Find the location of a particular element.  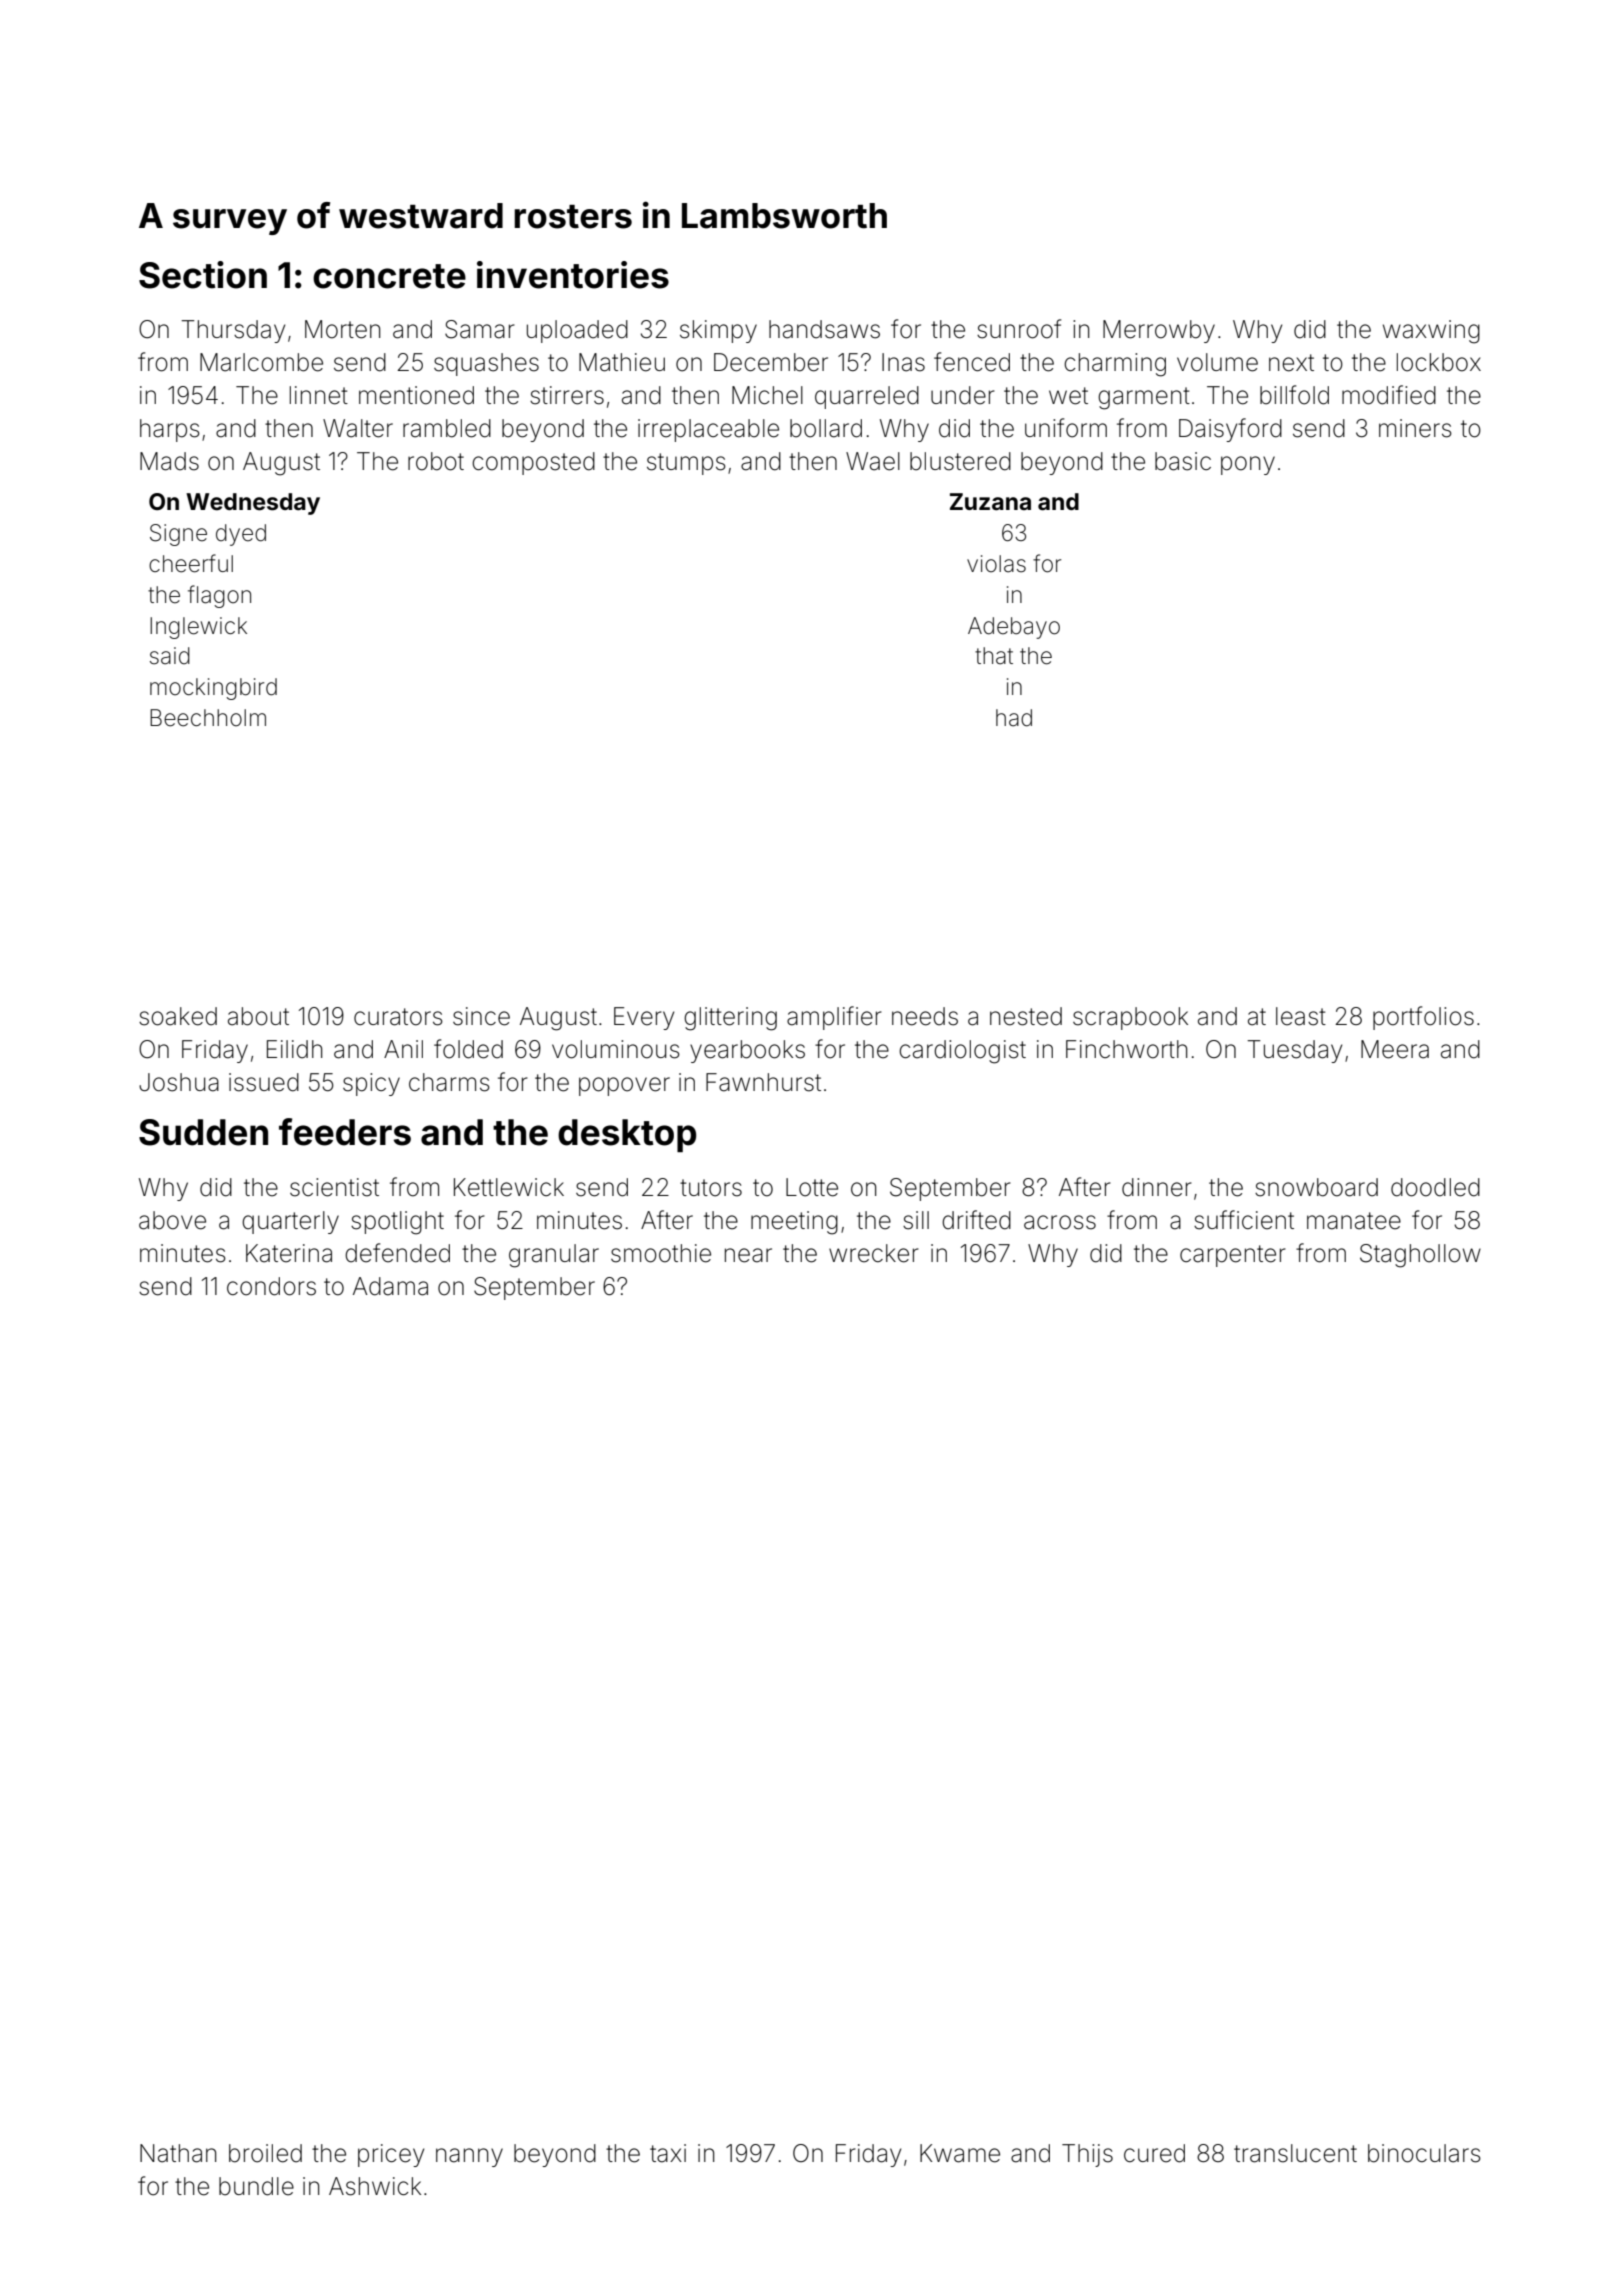

wrecker is located at coordinates (873, 1253).
